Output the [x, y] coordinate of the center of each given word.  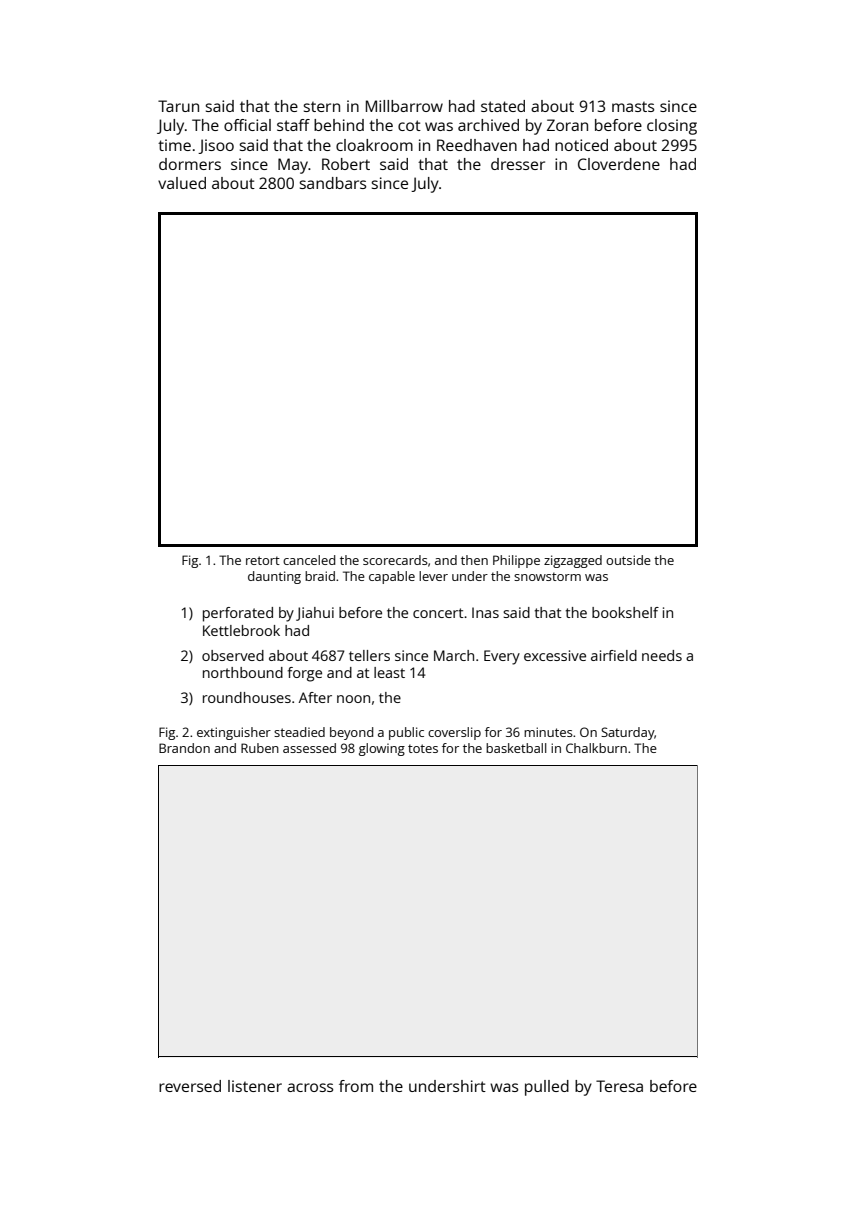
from [356, 1086]
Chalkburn [596, 748]
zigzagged [573, 561]
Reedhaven [477, 145]
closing [672, 127]
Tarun [178, 106]
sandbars [332, 183]
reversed [190, 1086]
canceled [309, 560]
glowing [382, 749]
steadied [299, 732]
